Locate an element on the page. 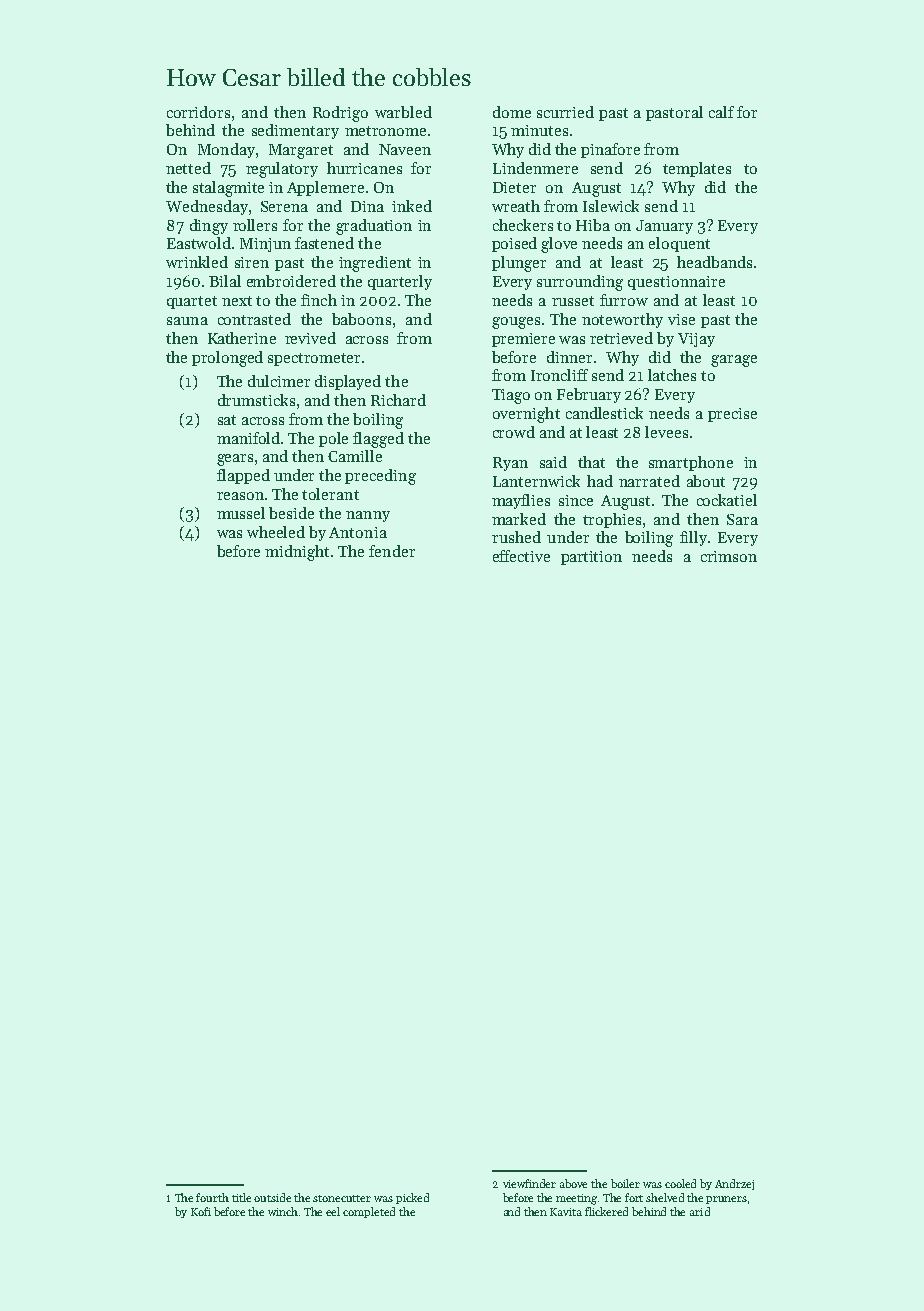 This document has width=924, height=1311. outside is located at coordinates (272, 1197).
